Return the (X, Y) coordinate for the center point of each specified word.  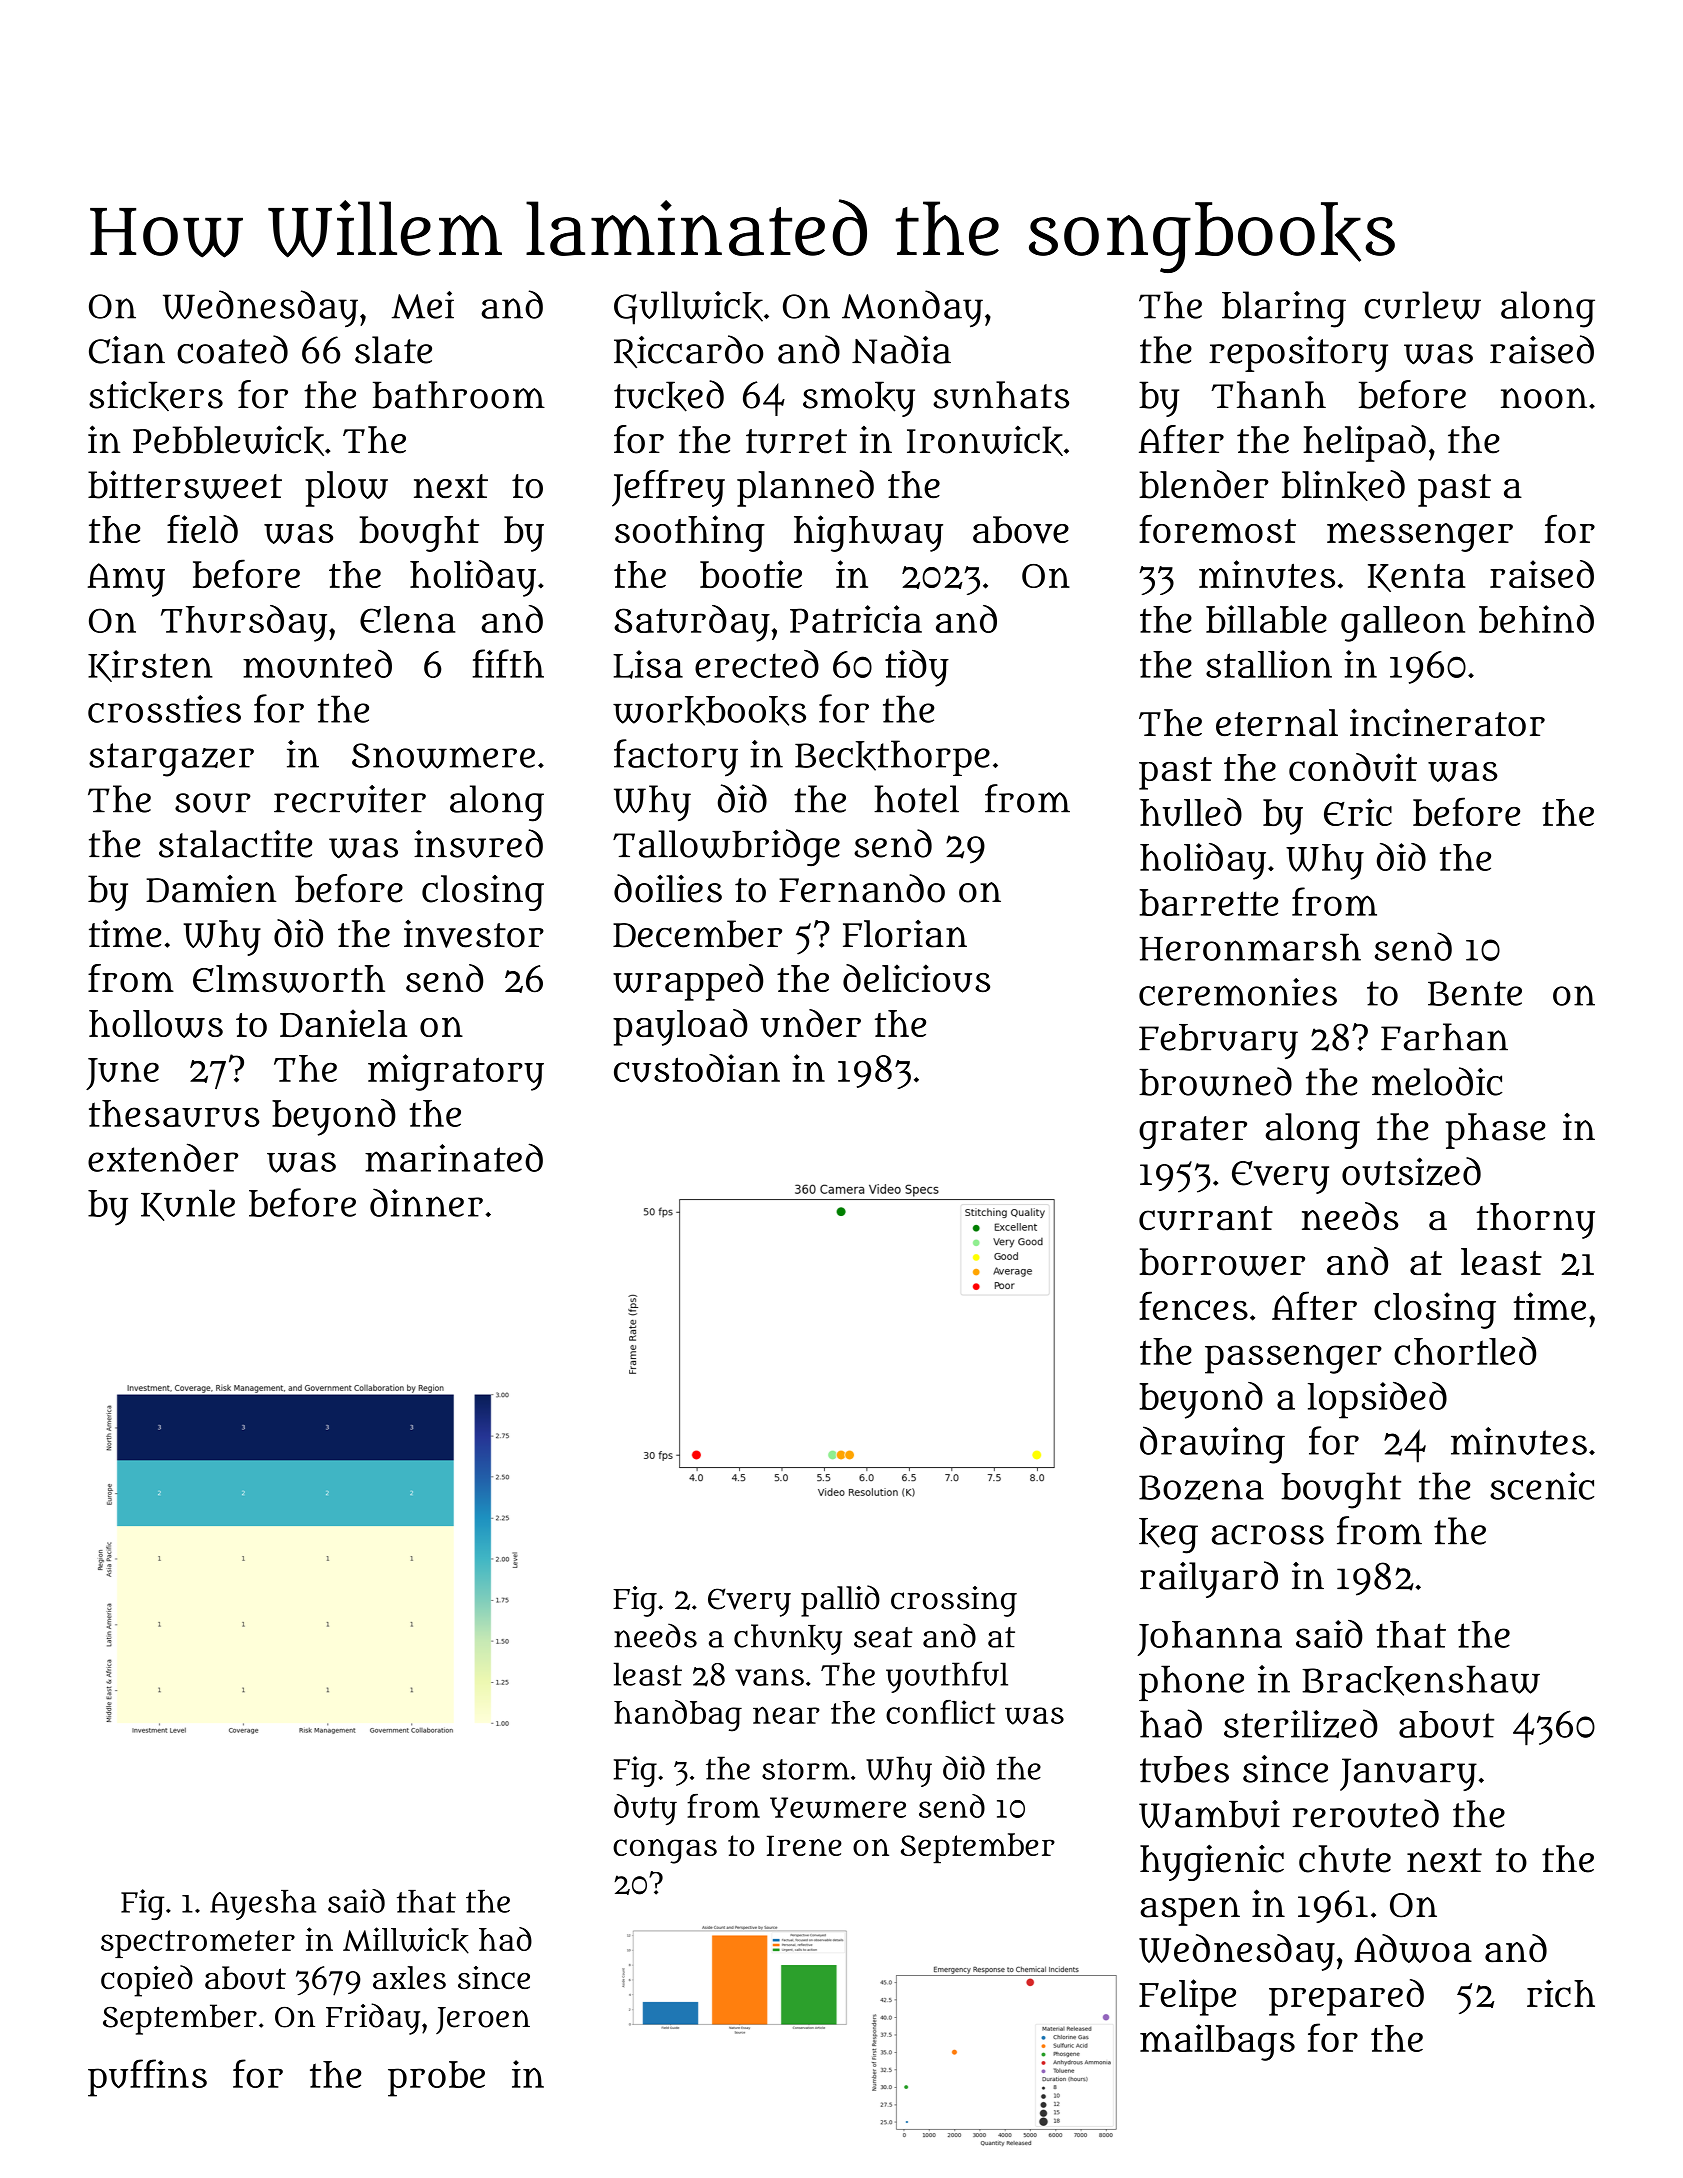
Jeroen (483, 2020)
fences (1193, 1305)
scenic (1542, 1486)
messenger (1420, 537)
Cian (127, 350)
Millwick (406, 1940)
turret (796, 441)
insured (478, 843)
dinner (426, 1202)
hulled (1191, 812)
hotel (916, 799)
